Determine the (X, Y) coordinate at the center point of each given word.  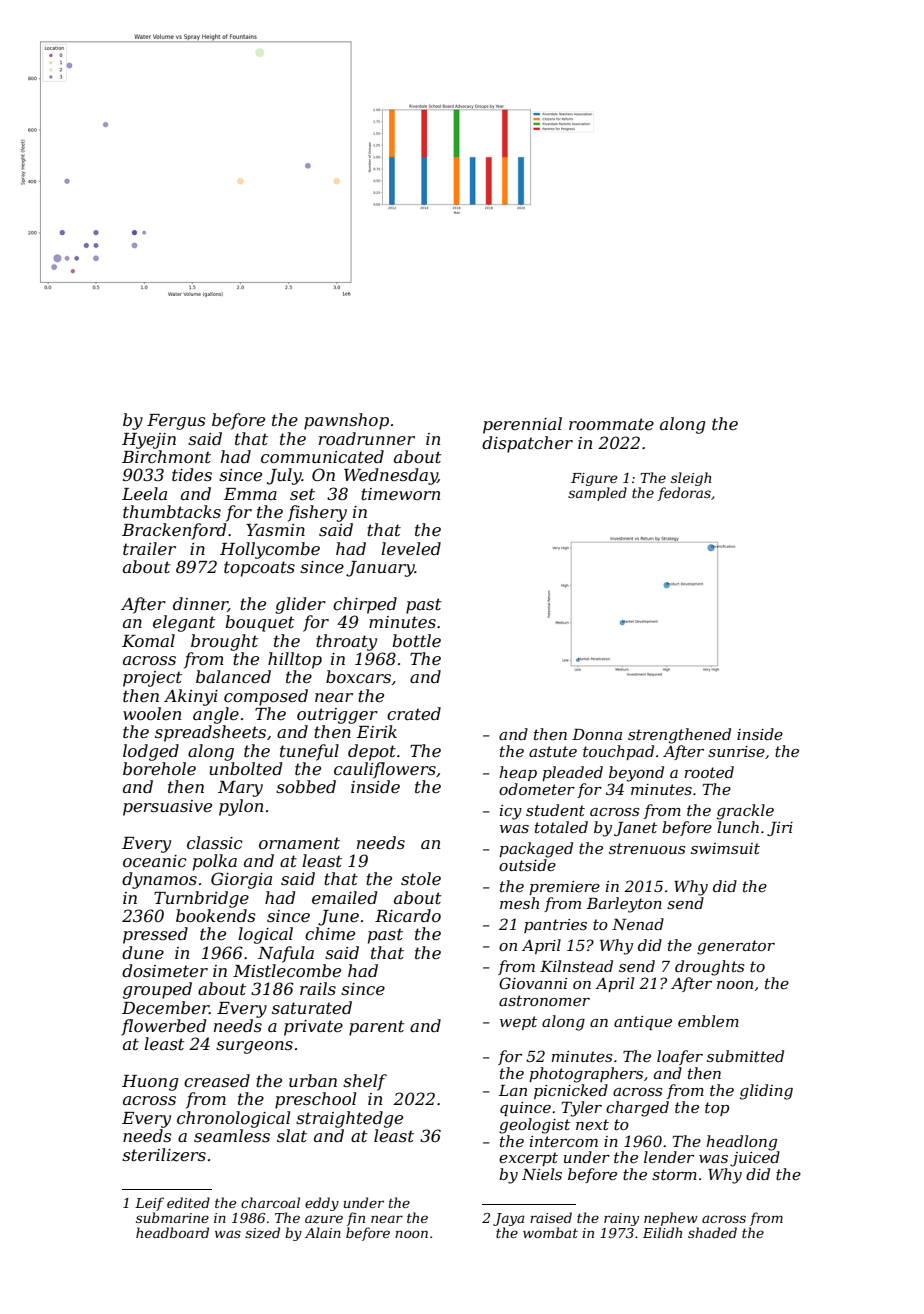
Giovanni (533, 983)
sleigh (691, 479)
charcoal (270, 1202)
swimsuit (725, 848)
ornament (299, 843)
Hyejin (149, 441)
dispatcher (527, 444)
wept (518, 1023)
